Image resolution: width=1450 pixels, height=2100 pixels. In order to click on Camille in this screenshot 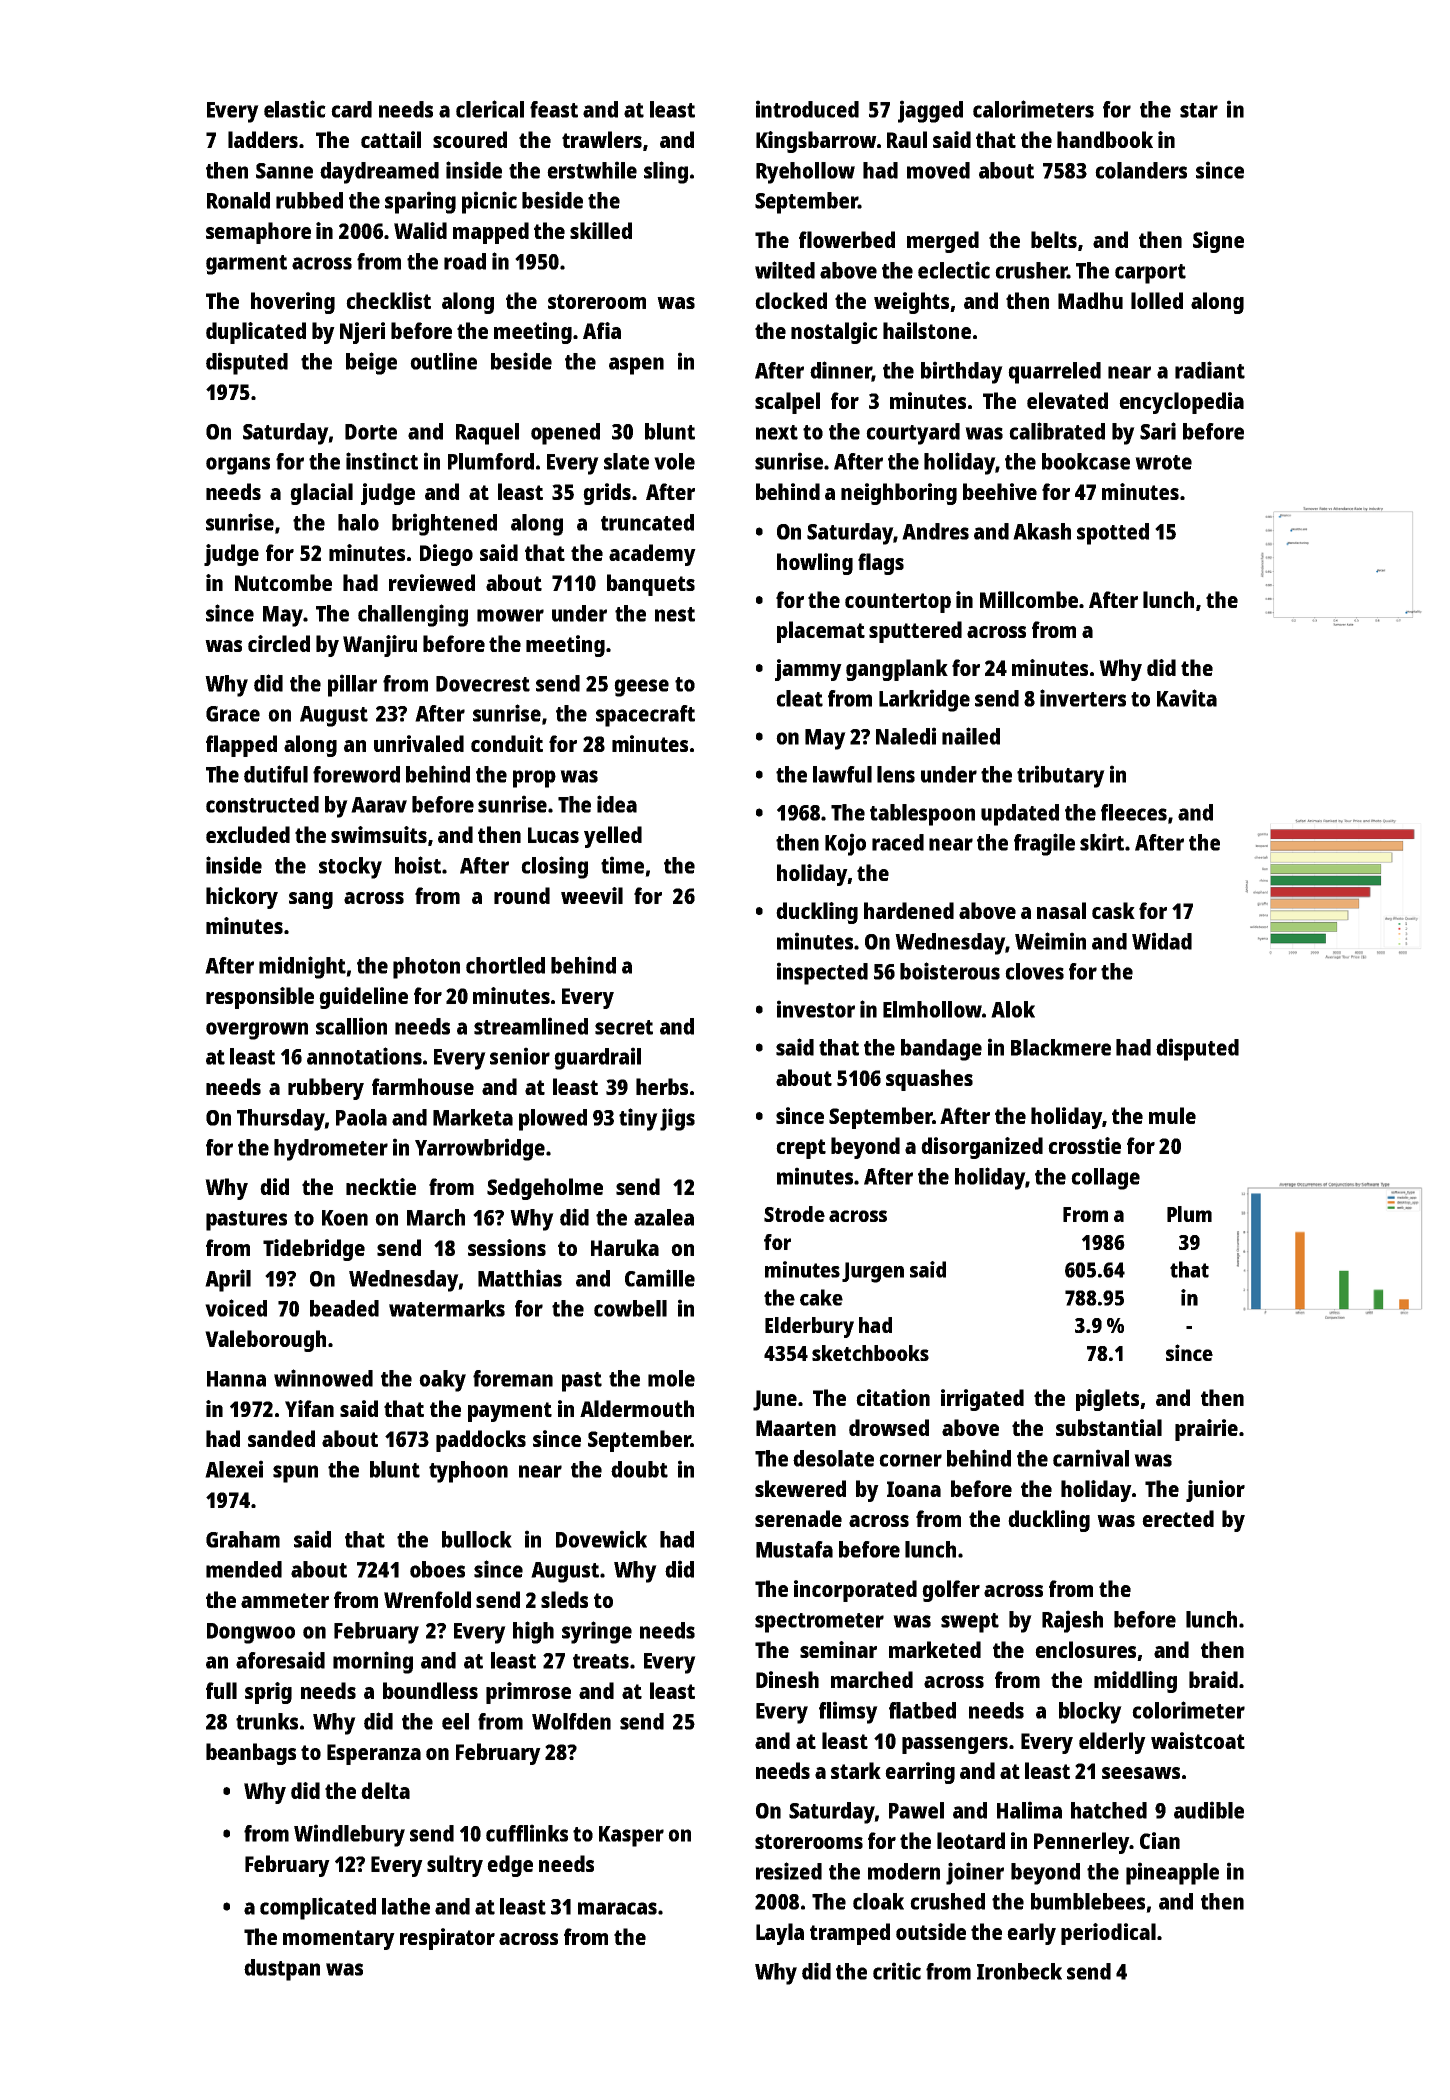, I will do `click(660, 1278)`.
